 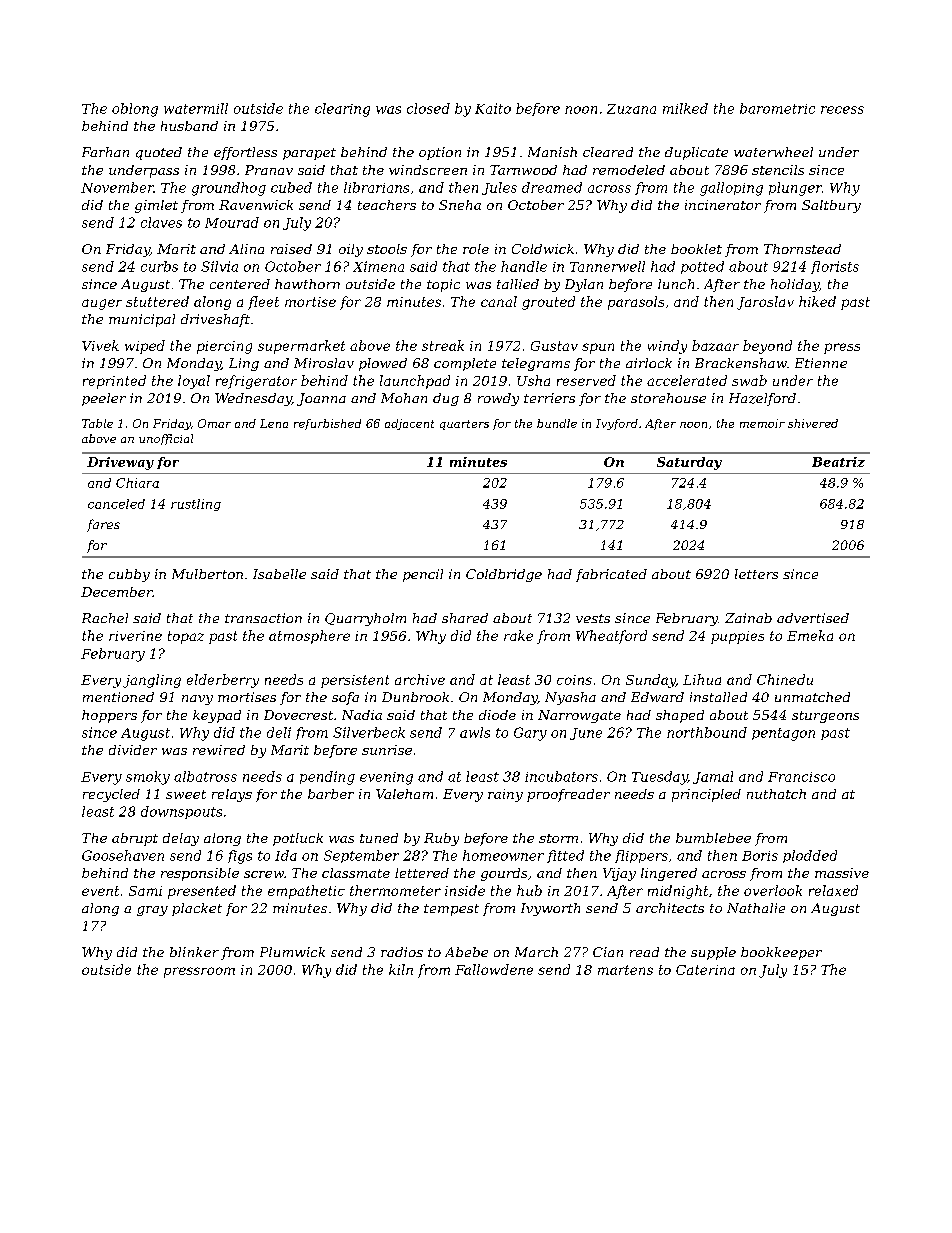 What do you see at coordinates (503, 855) in the image?
I see `homeowner` at bounding box center [503, 855].
